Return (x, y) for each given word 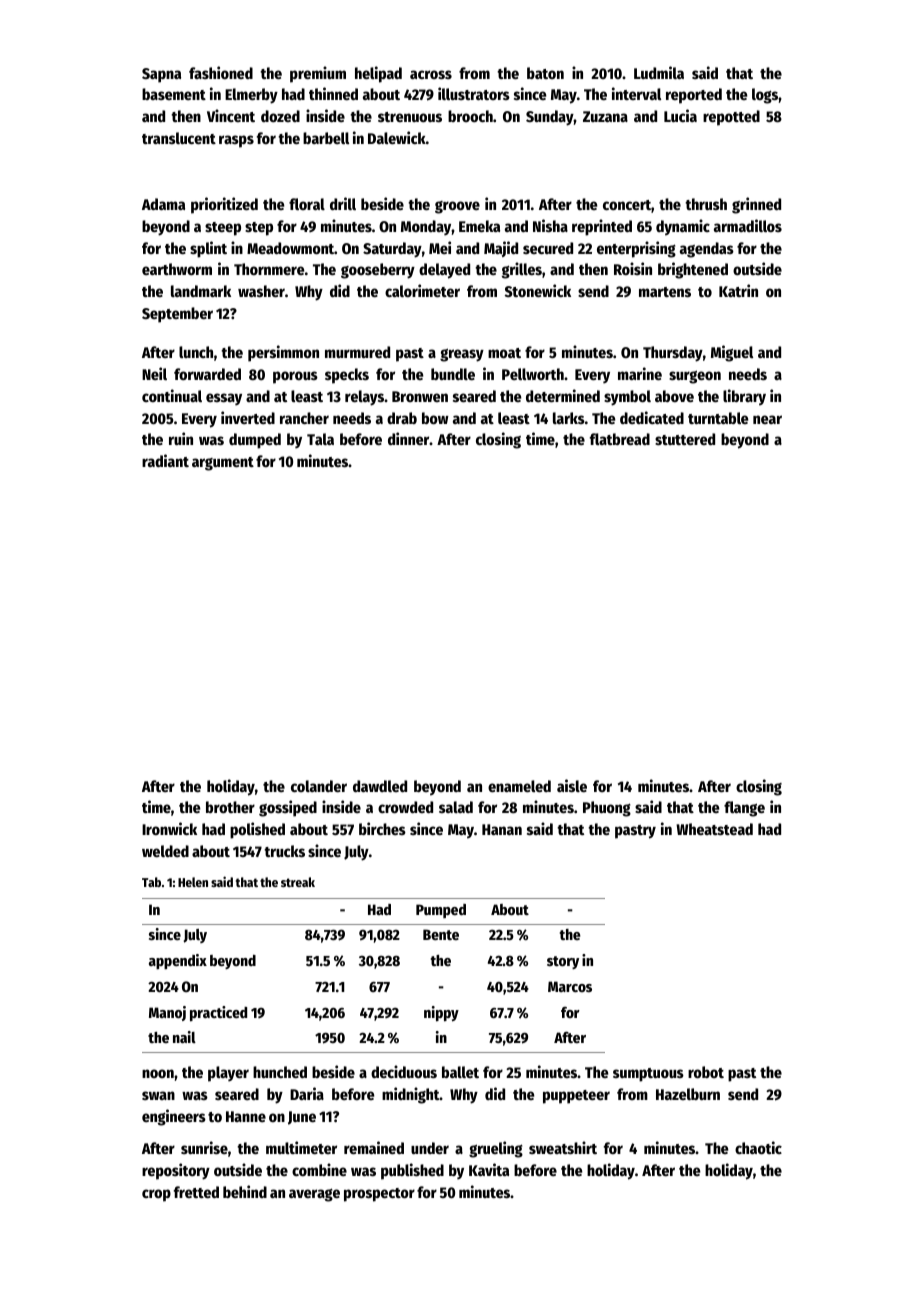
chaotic (758, 1147)
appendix (178, 961)
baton (545, 73)
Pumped (441, 911)
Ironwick (169, 828)
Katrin (738, 290)
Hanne (246, 1116)
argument (223, 464)
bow (435, 418)
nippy (441, 1014)
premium (318, 74)
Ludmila (659, 72)
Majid (501, 249)
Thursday (673, 354)
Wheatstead (714, 829)
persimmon (283, 353)
